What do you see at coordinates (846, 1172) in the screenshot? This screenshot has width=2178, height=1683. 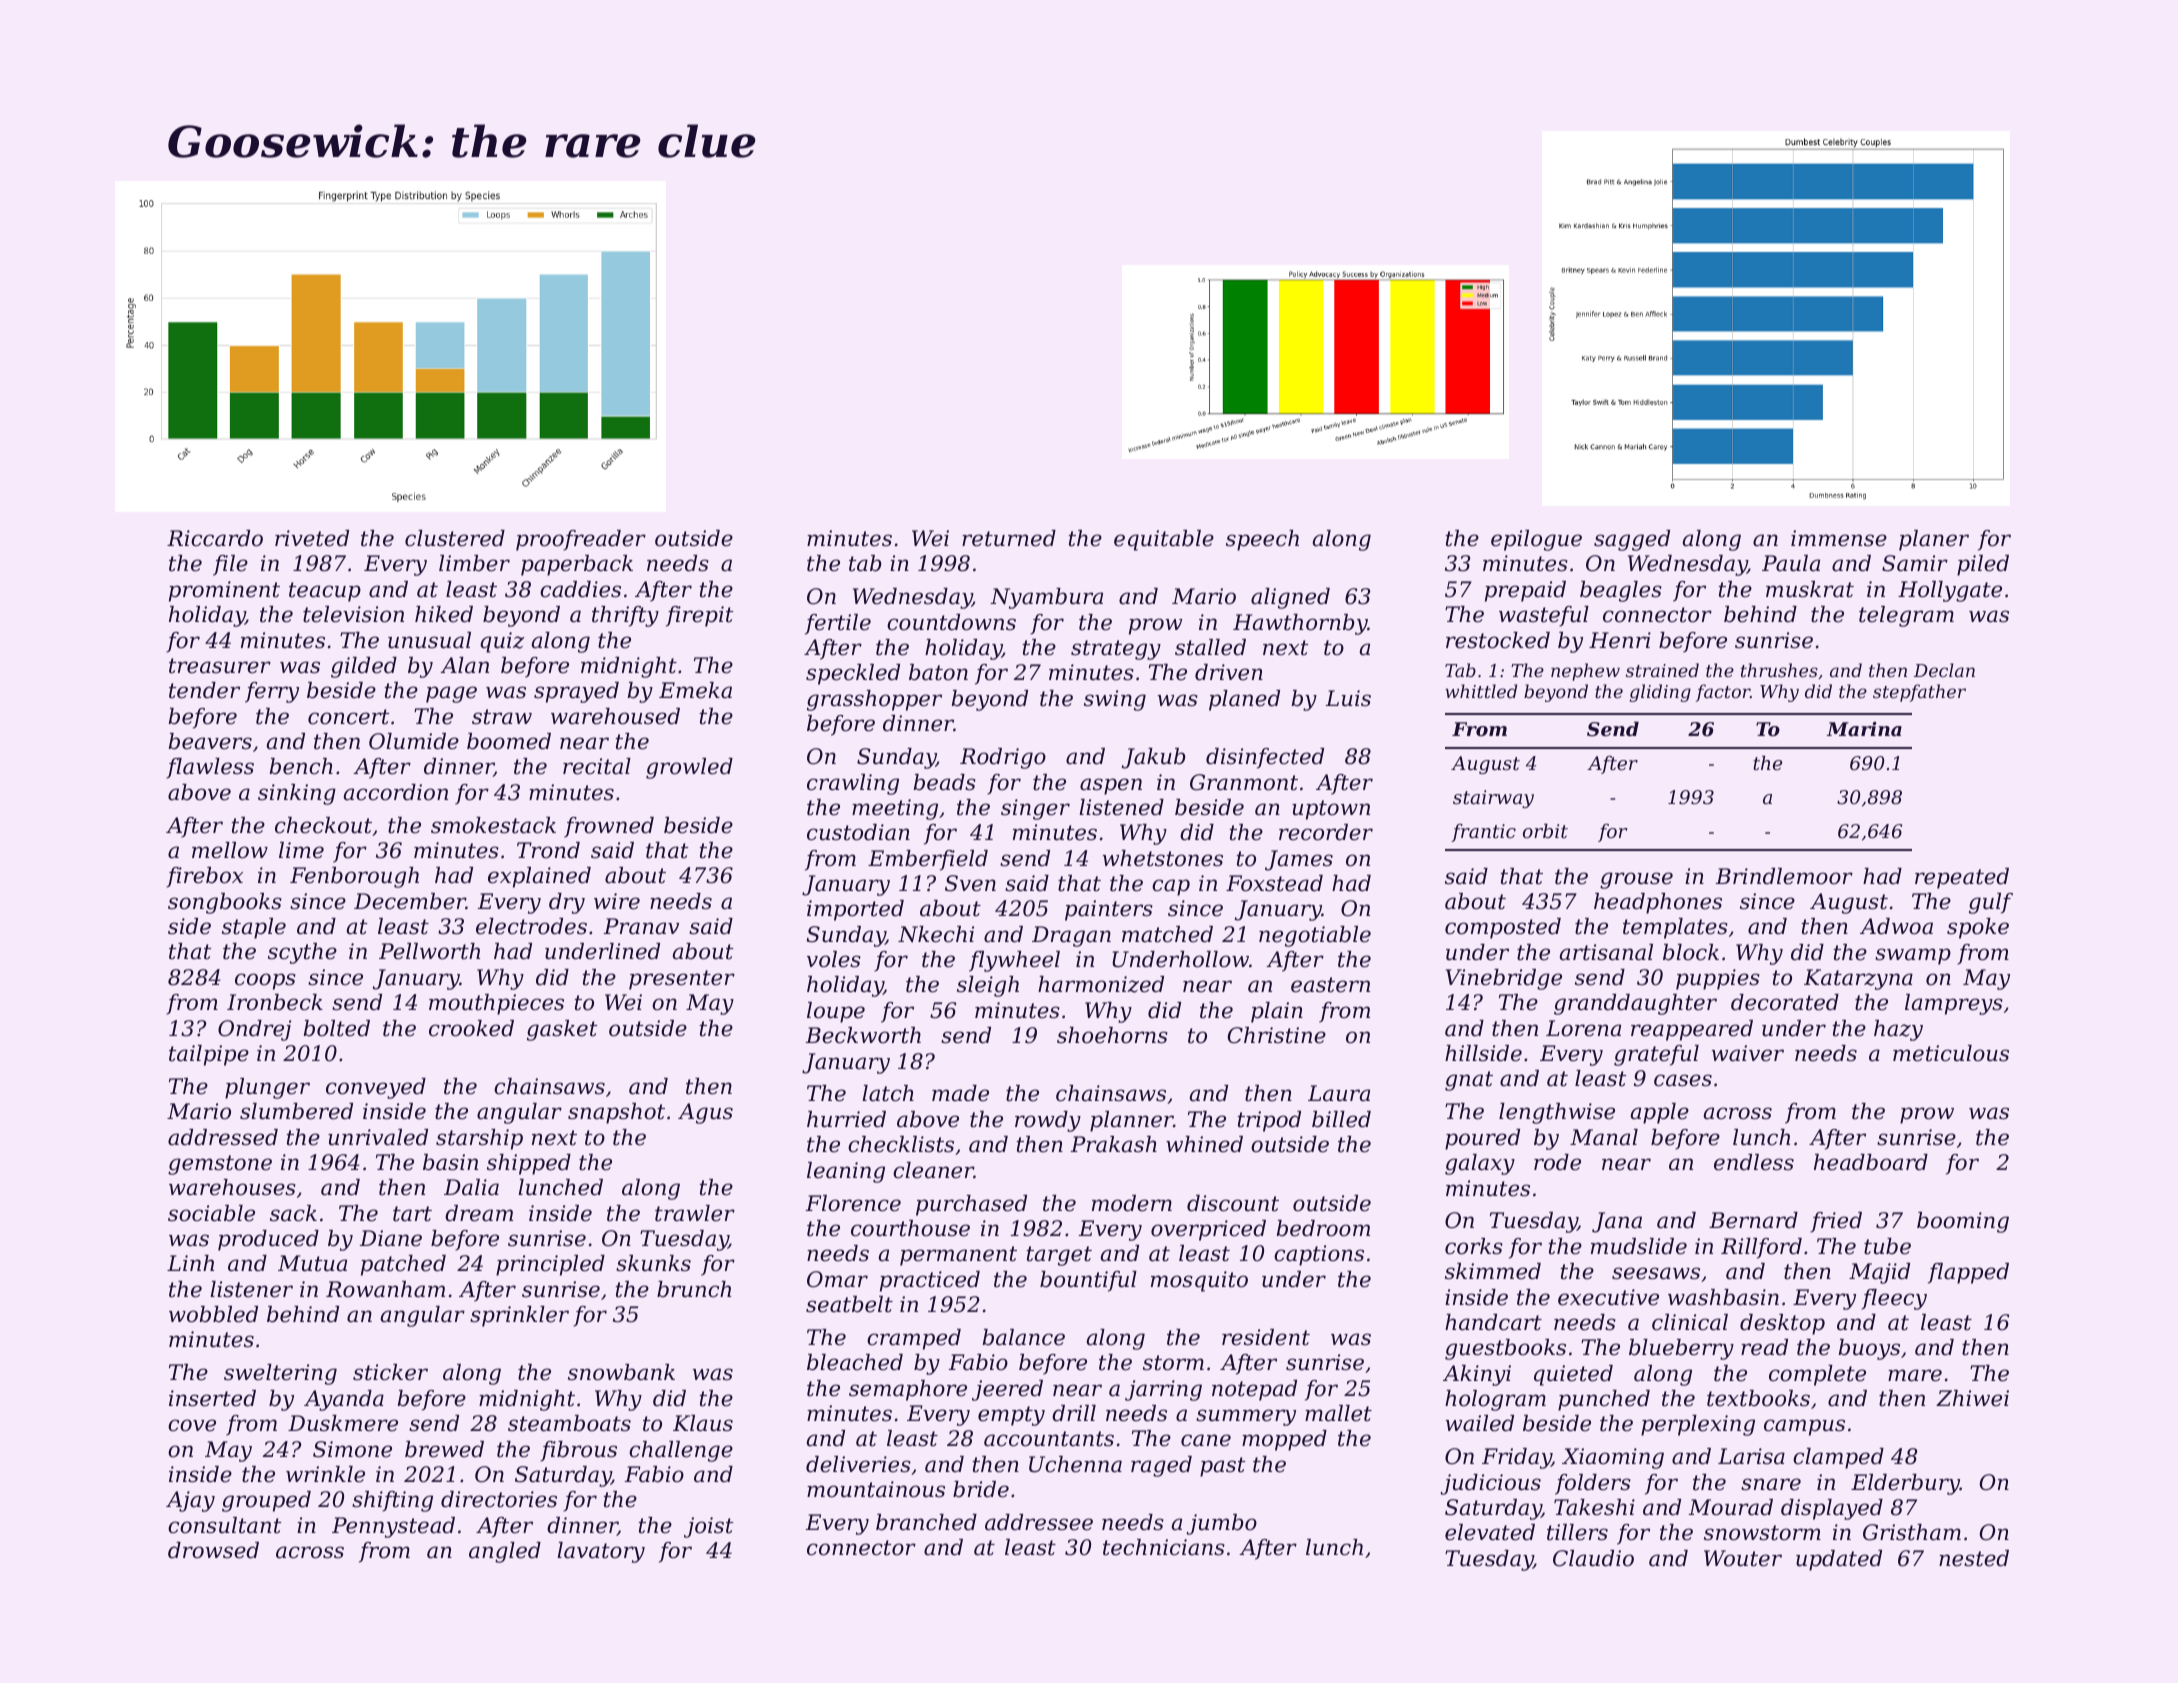 I see `leaning` at bounding box center [846, 1172].
